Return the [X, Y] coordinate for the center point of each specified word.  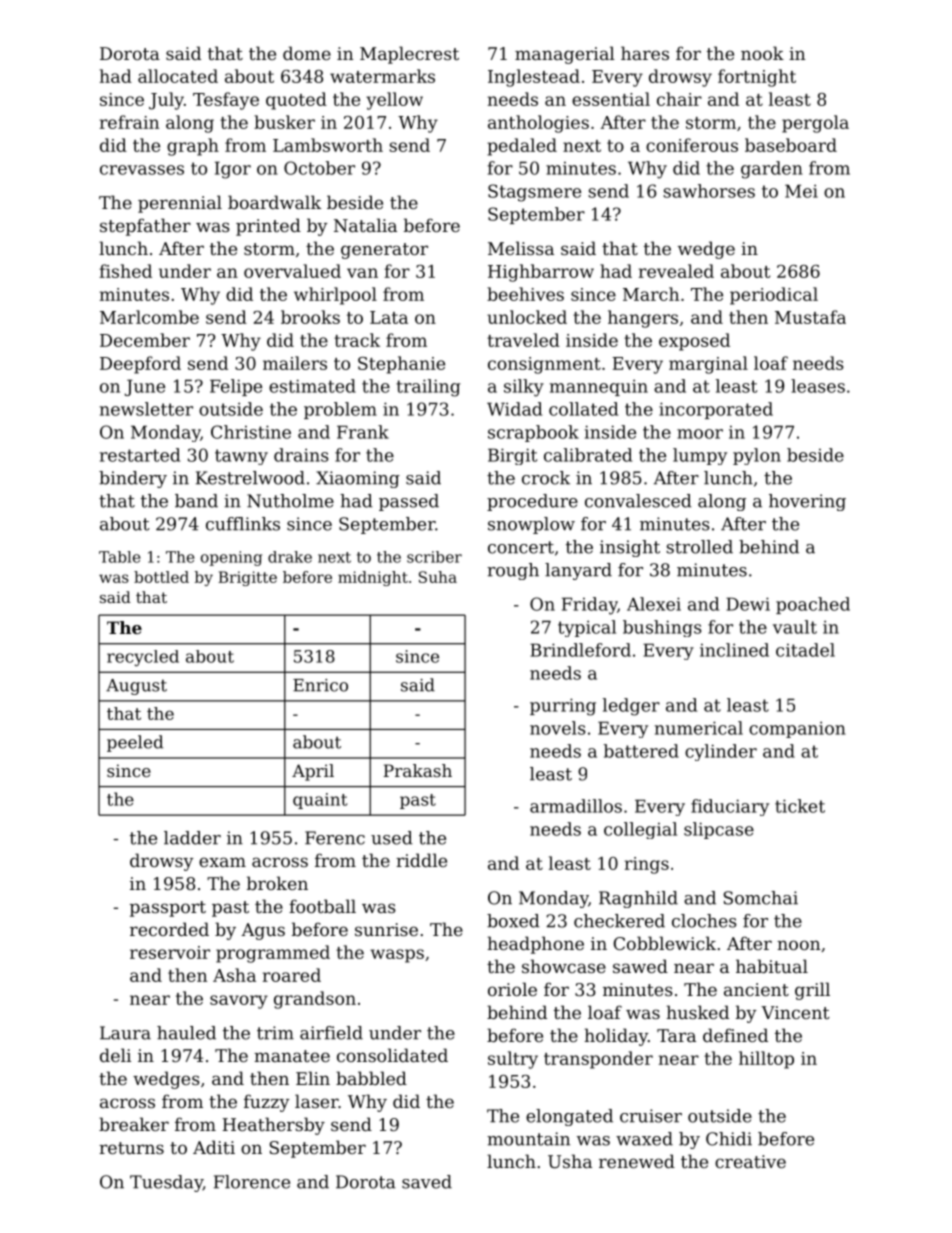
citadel [805, 650]
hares [645, 53]
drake [290, 557]
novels [557, 728]
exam [222, 862]
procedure [532, 502]
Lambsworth [328, 145]
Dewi [748, 604]
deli [115, 1055]
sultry [513, 1060]
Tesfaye [226, 101]
